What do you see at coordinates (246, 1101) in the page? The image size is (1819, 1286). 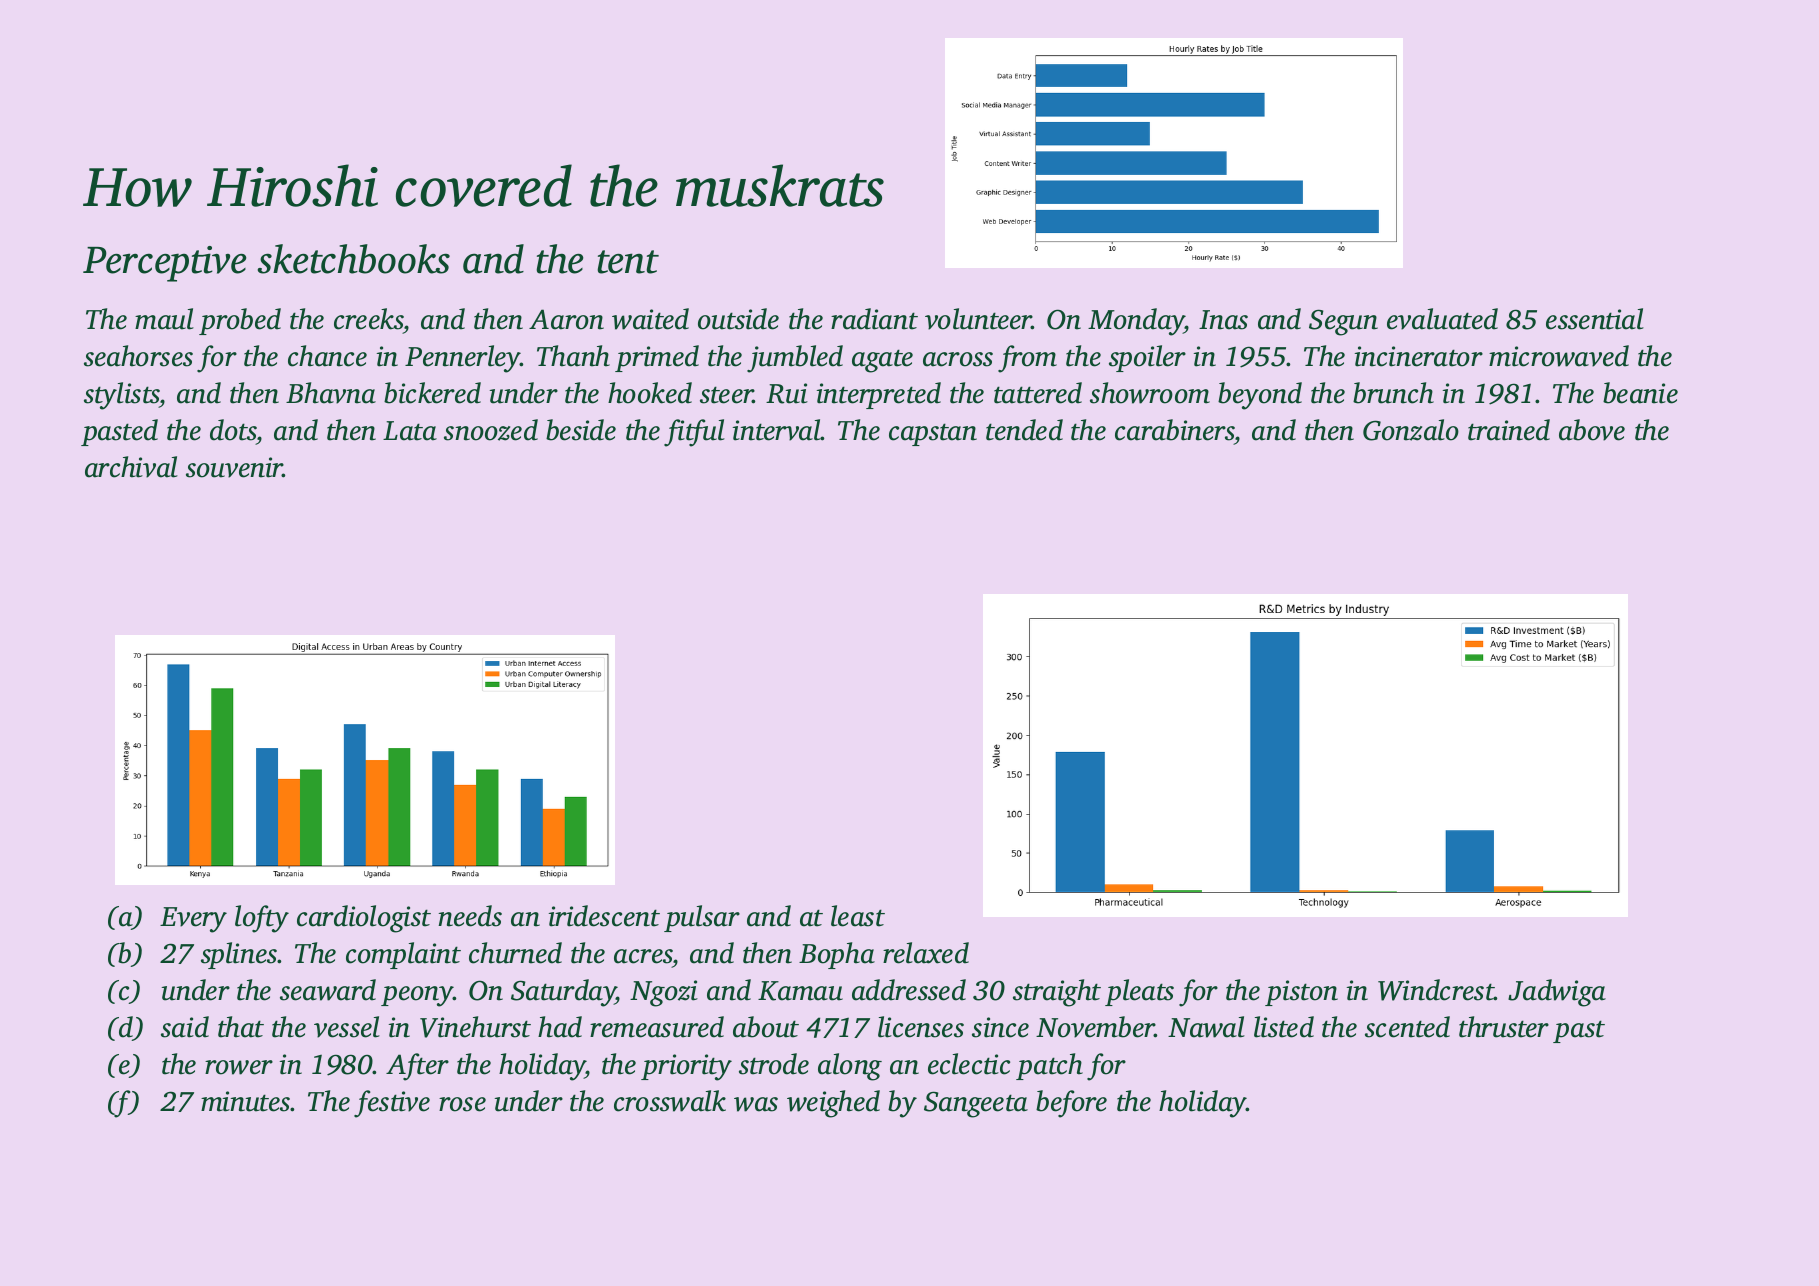 I see `minutes` at bounding box center [246, 1101].
